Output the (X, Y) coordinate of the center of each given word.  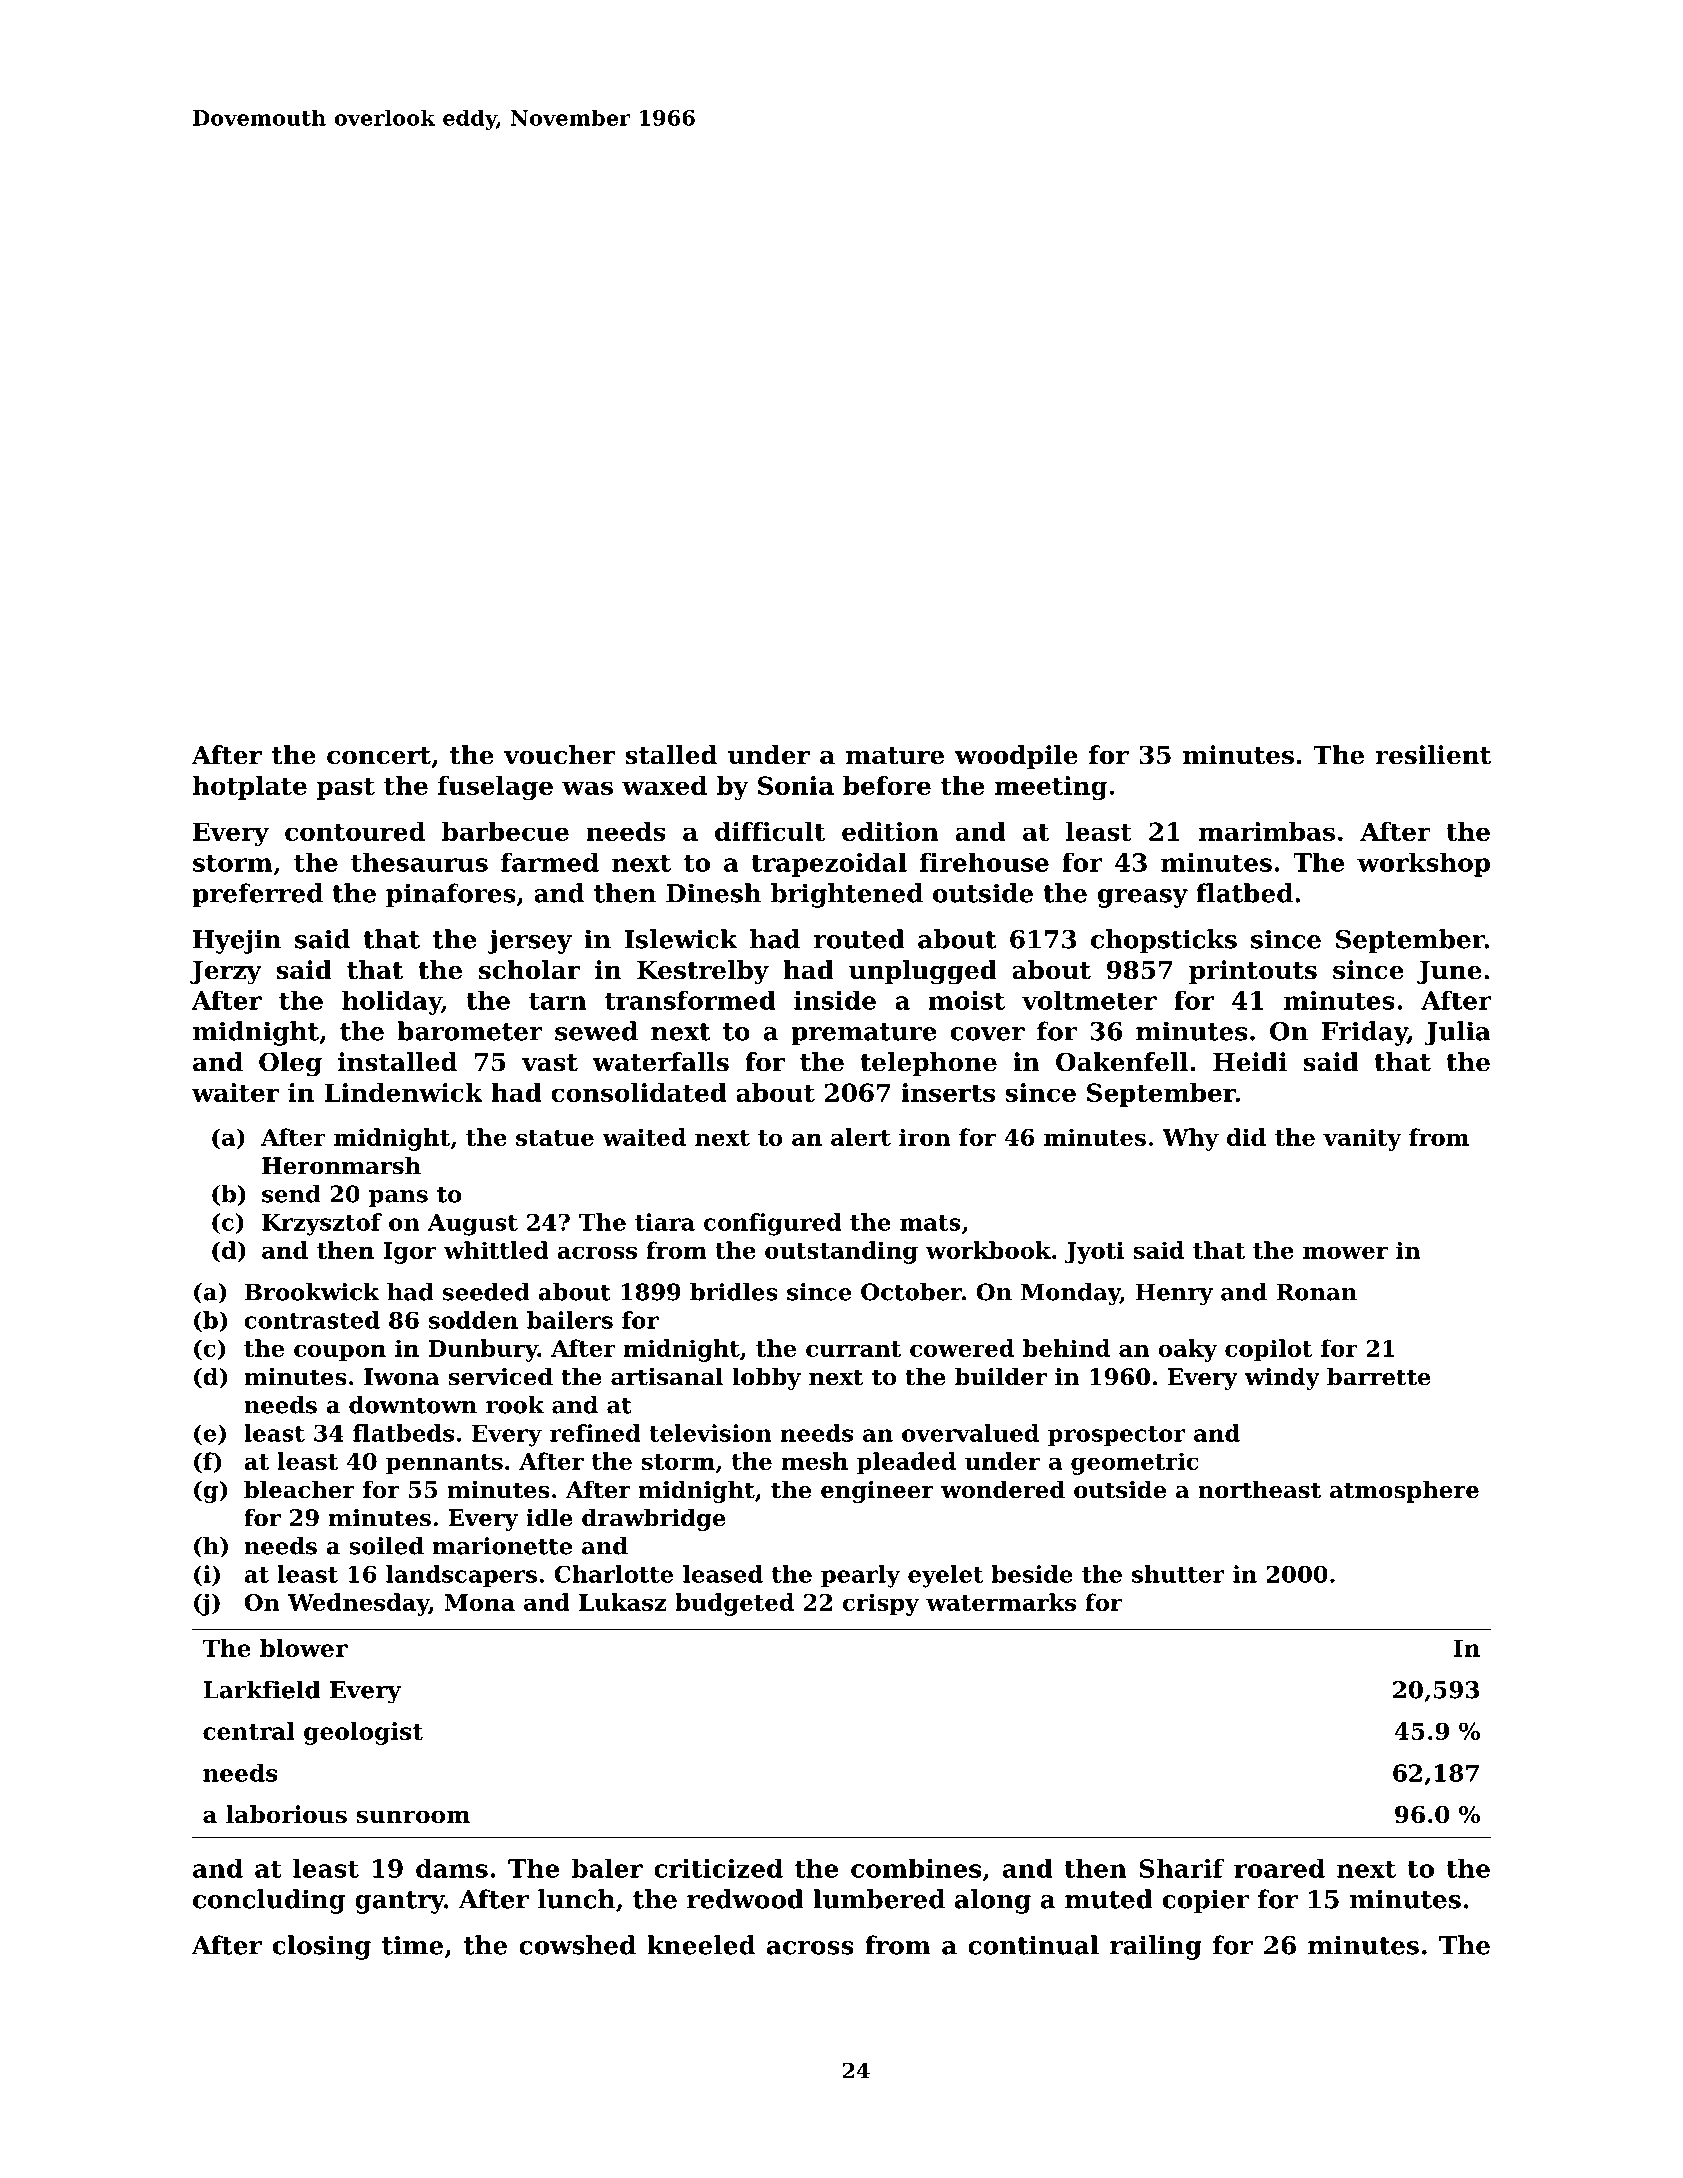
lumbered (879, 1899)
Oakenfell (1122, 1062)
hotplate (250, 788)
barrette (1379, 1376)
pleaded (906, 1463)
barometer (470, 1031)
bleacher (299, 1489)
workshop (1423, 864)
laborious (286, 1814)
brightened (847, 895)
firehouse (984, 862)
